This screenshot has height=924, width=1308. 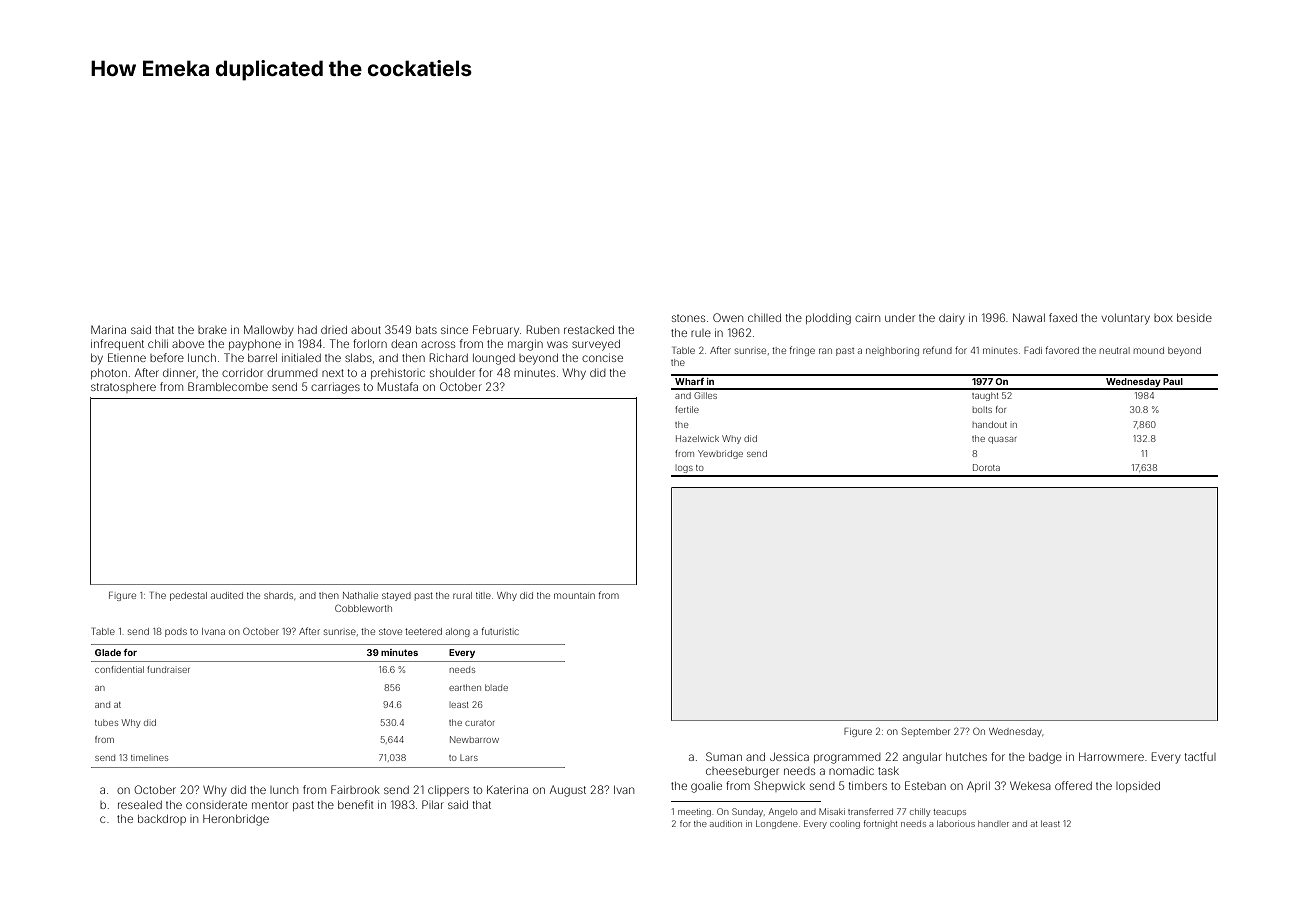 I want to click on box, so click(x=1163, y=318).
